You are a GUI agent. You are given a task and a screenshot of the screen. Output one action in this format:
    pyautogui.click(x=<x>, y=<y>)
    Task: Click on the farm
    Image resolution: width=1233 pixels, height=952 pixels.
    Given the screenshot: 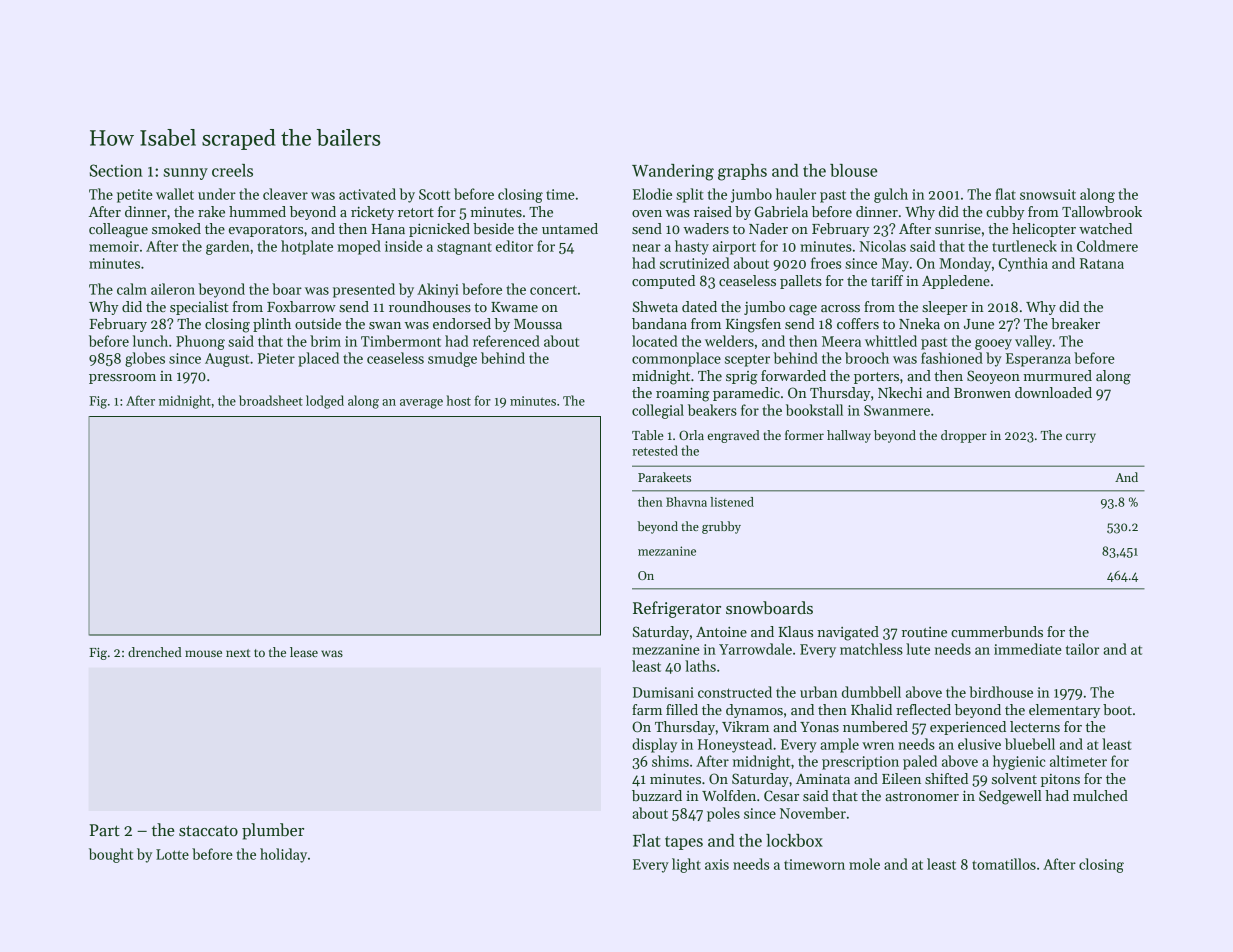 What is the action you would take?
    pyautogui.click(x=647, y=709)
